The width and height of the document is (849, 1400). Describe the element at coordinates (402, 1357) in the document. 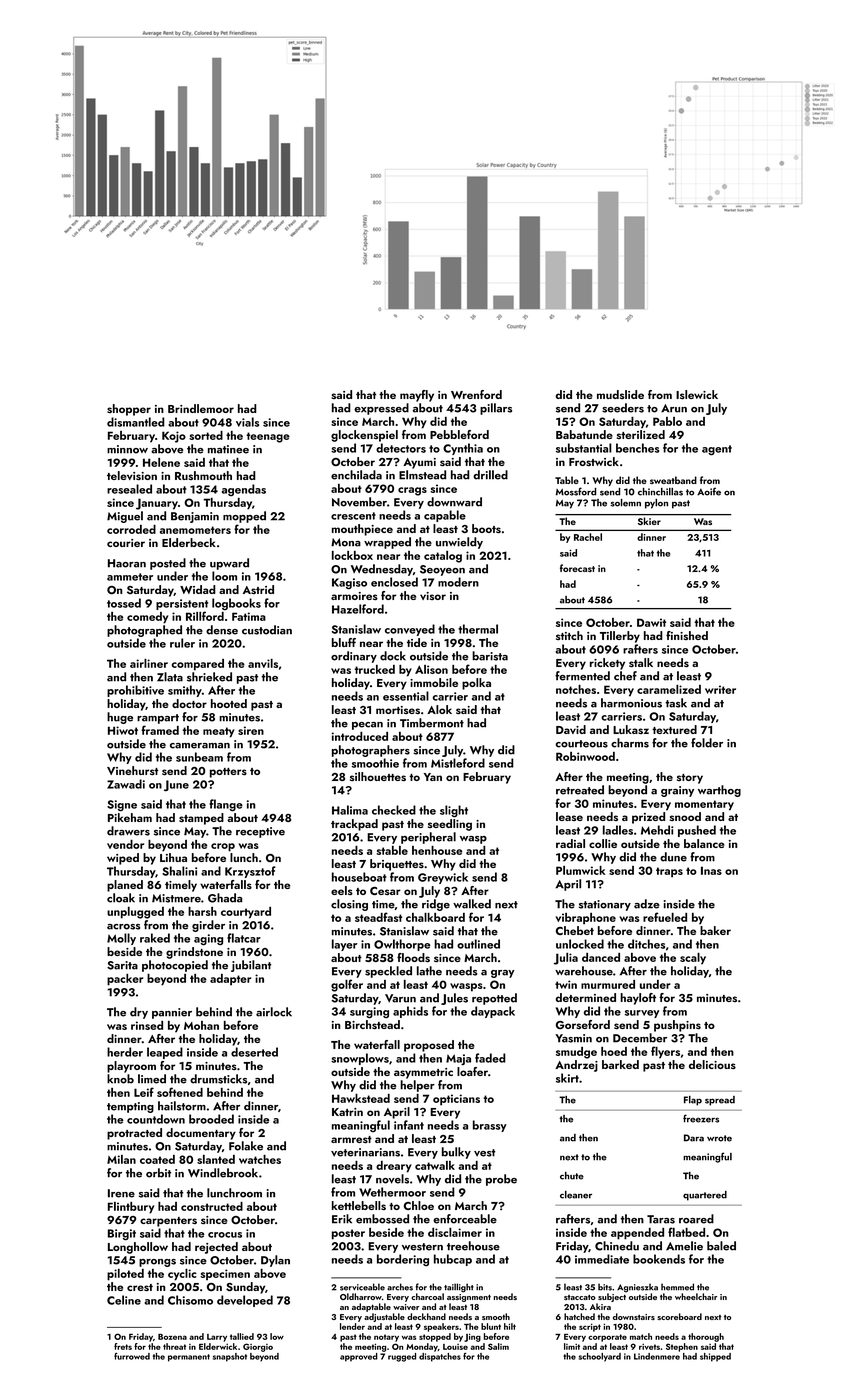

I see `rugged` at that location.
